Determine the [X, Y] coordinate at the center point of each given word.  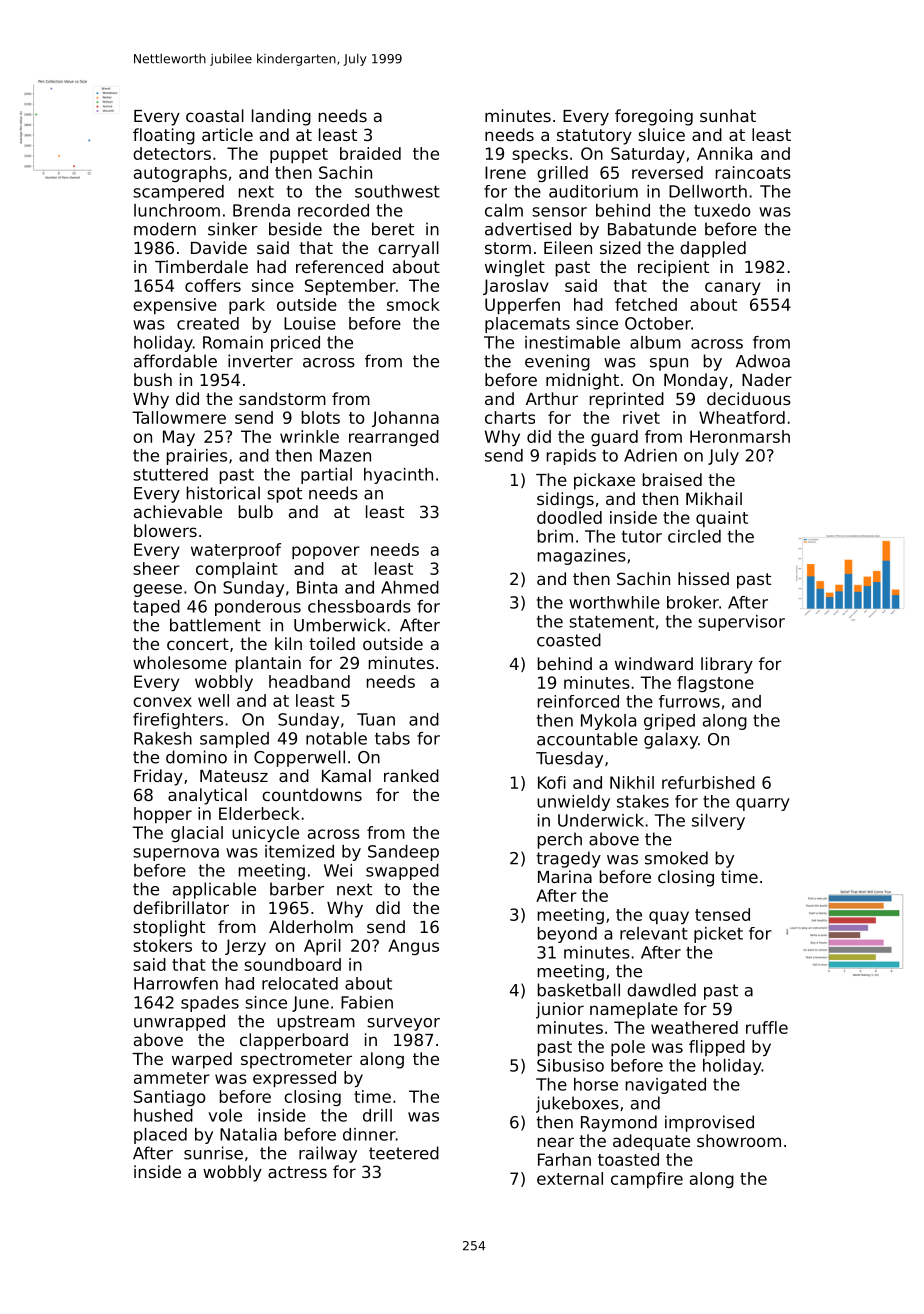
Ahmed [410, 587]
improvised [709, 1123]
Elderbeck [259, 813]
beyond [567, 935]
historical [223, 493]
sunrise [213, 1153]
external [570, 1178]
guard [614, 438]
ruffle [767, 1027]
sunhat [728, 115]
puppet [299, 155]
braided [370, 153]
